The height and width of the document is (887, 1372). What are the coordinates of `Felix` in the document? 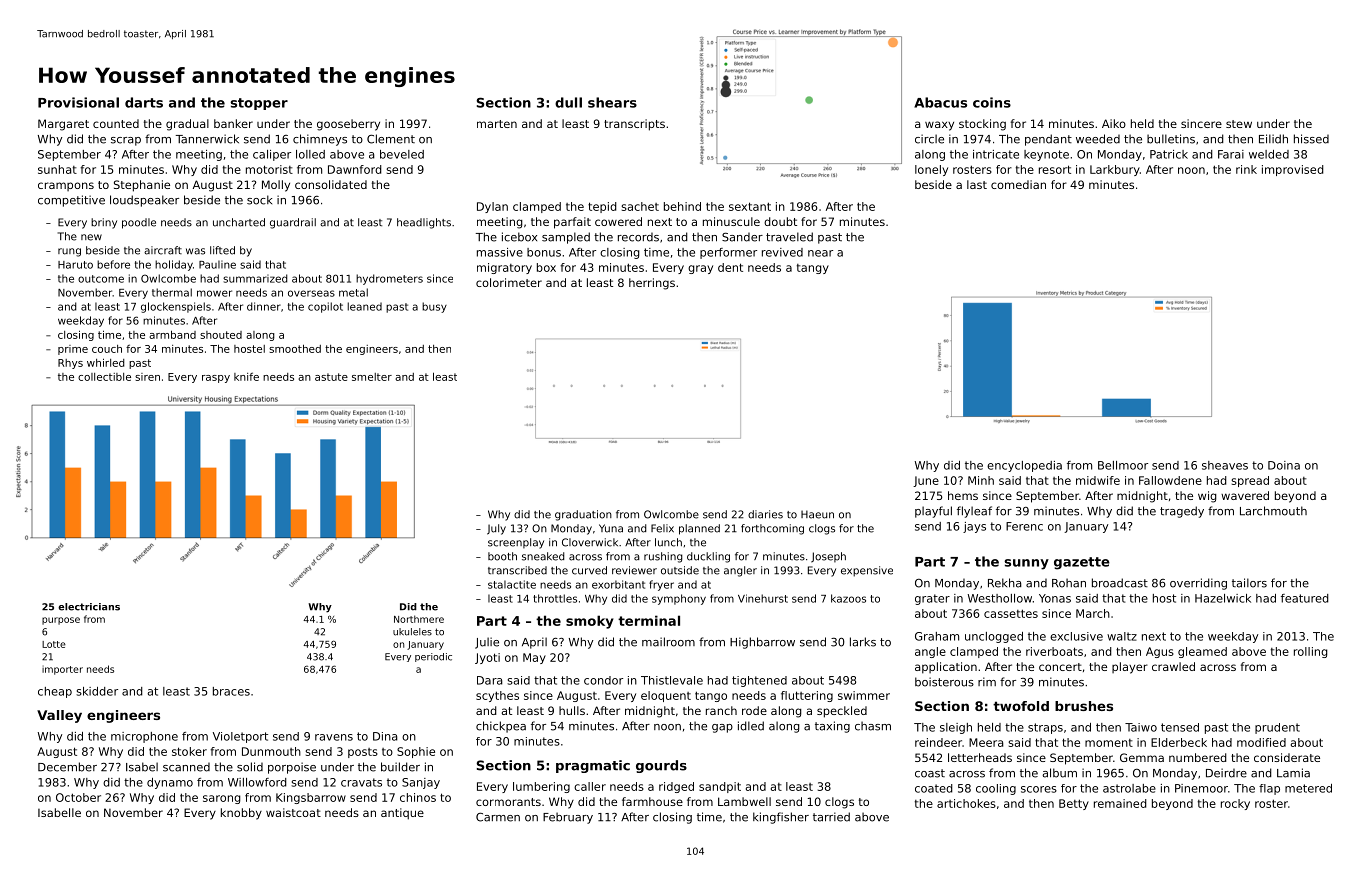 It's located at (662, 528).
